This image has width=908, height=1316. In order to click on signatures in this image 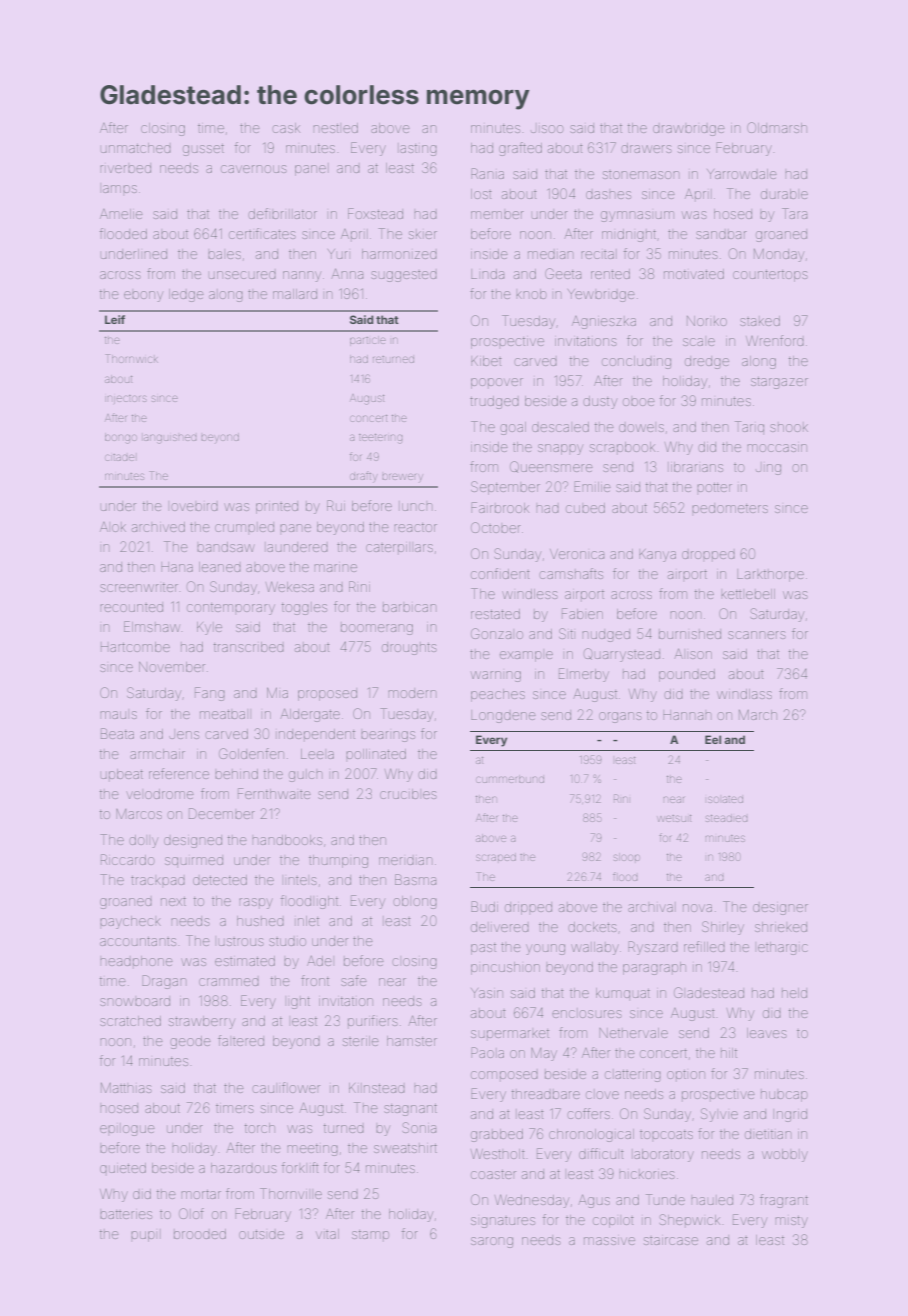, I will do `click(503, 1222)`.
